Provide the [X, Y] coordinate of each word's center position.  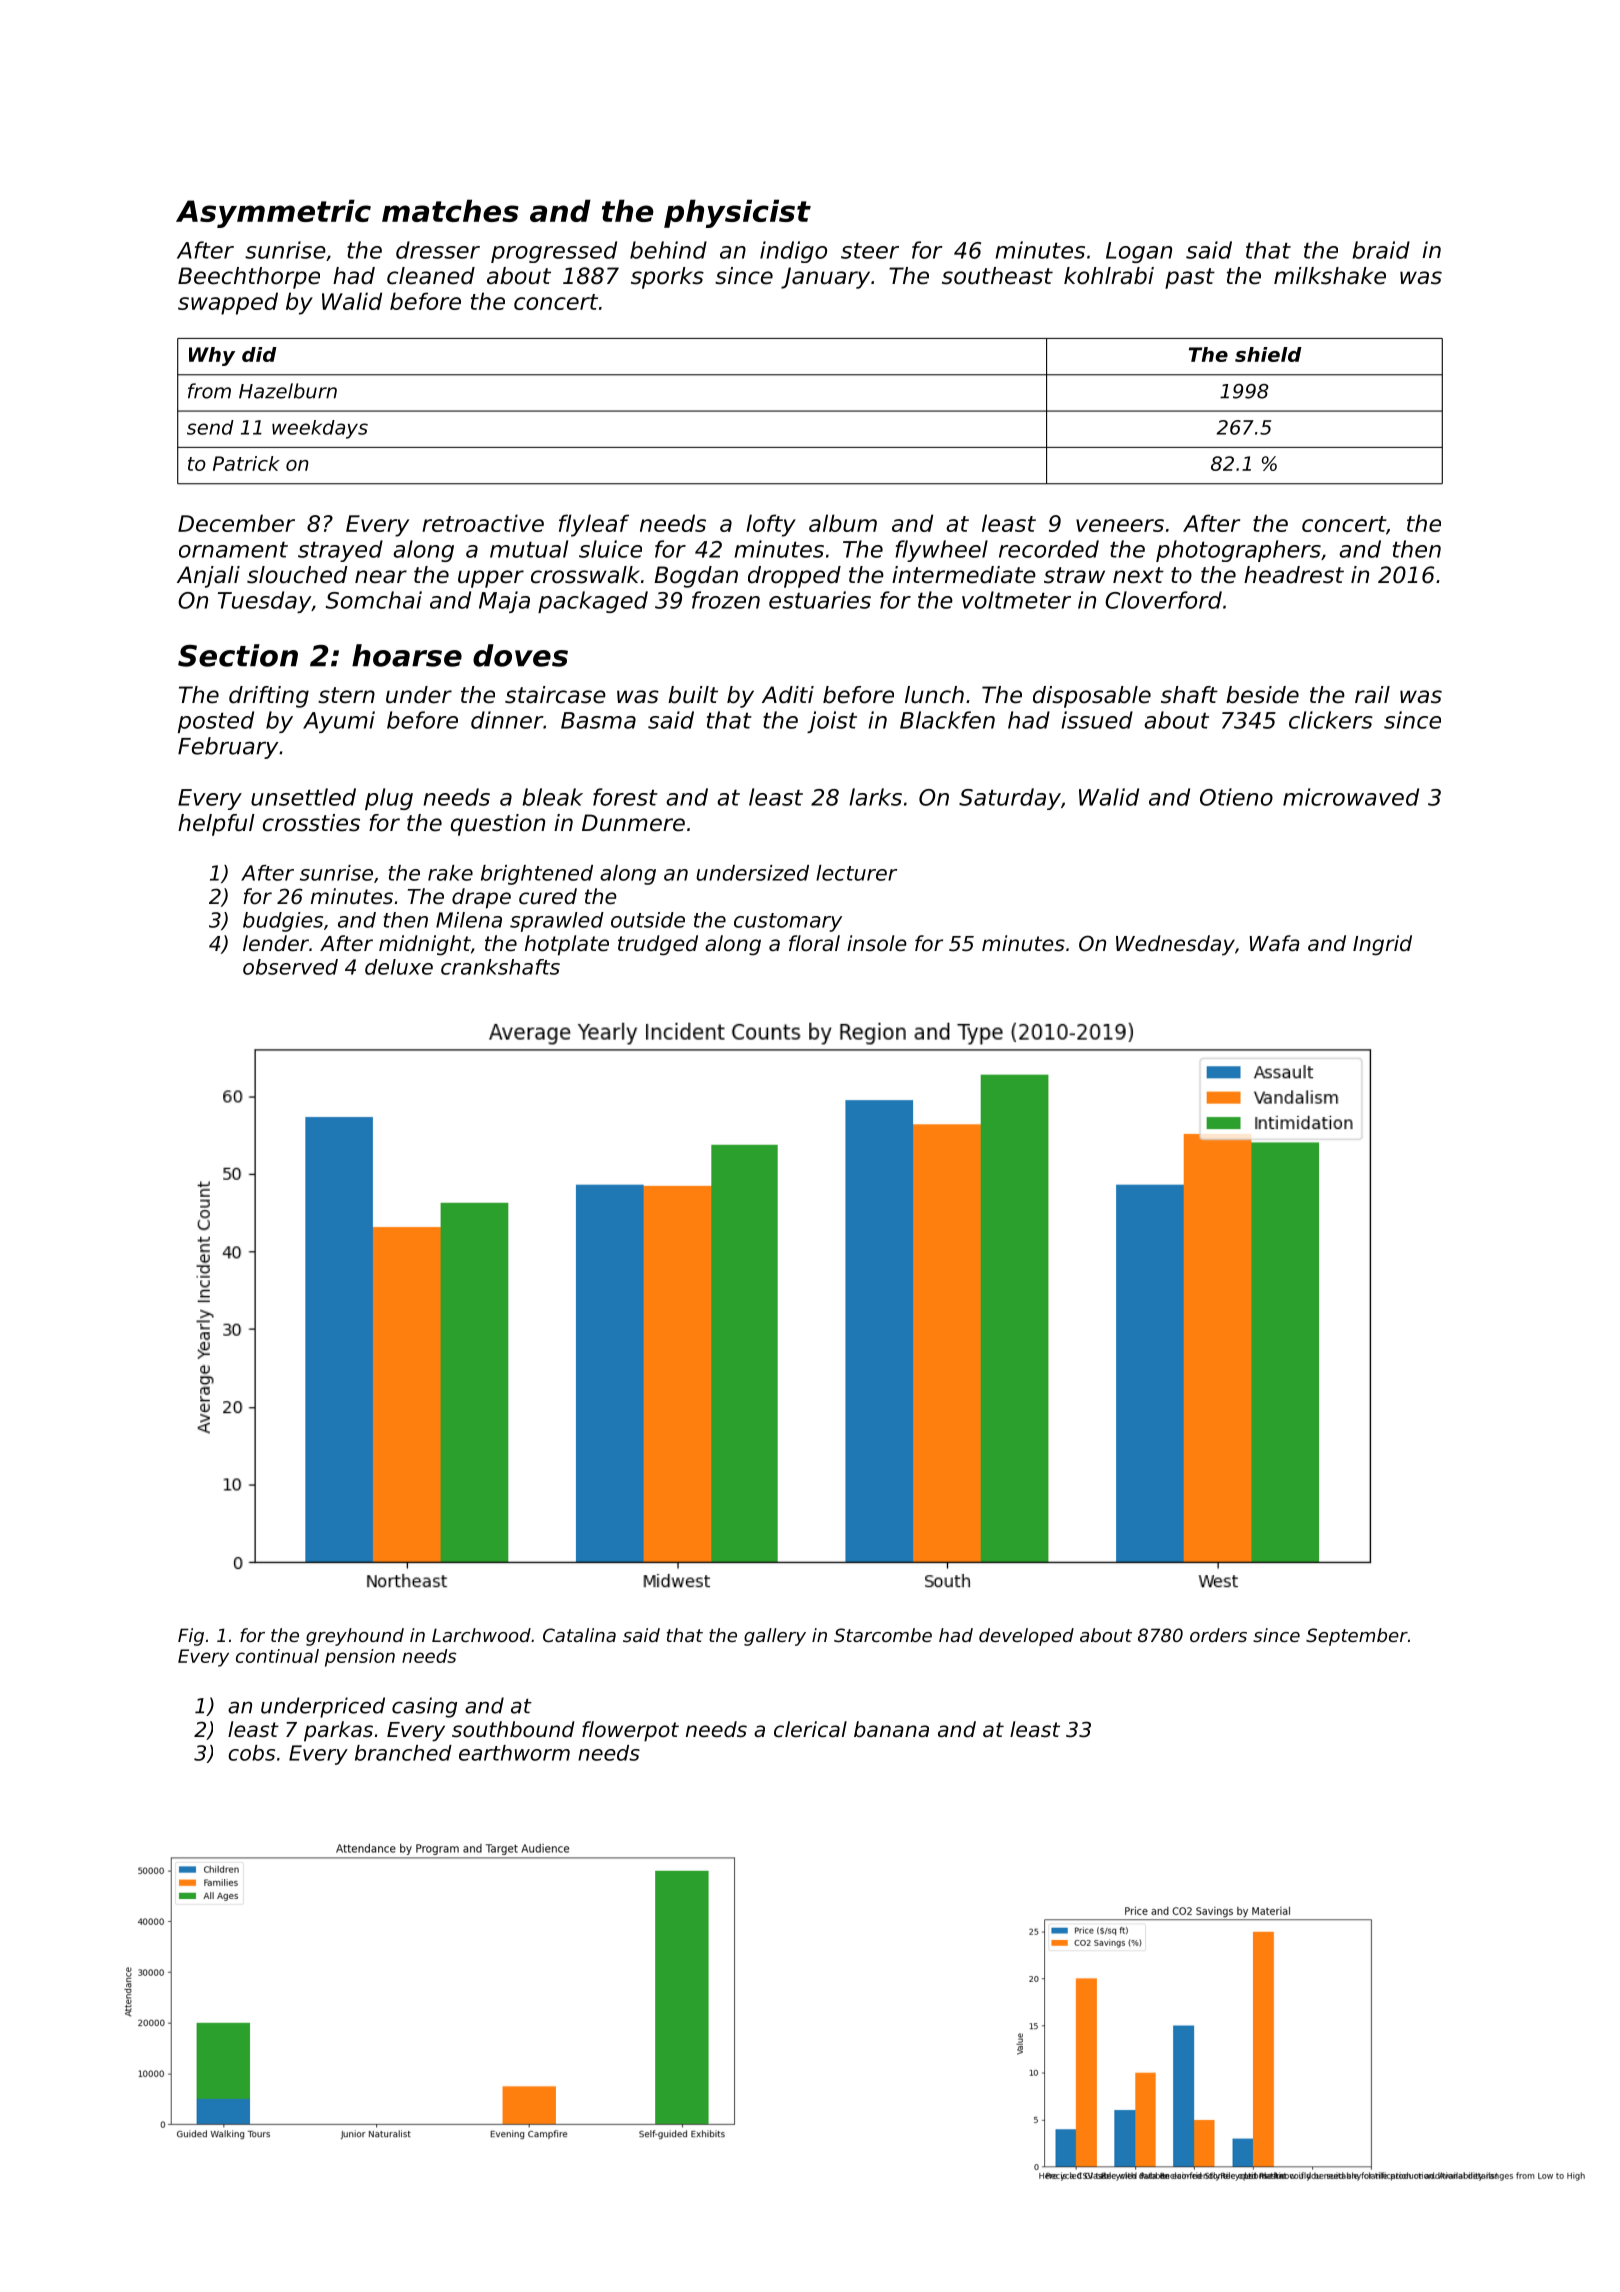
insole [877, 943]
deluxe [399, 967]
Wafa [1275, 943]
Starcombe [883, 1635]
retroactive [483, 523]
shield [1268, 354]
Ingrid [1382, 945]
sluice [610, 549]
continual [277, 1656]
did [259, 354]
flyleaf [594, 525]
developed [1026, 1637]
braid [1381, 250]
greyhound [355, 1637]
